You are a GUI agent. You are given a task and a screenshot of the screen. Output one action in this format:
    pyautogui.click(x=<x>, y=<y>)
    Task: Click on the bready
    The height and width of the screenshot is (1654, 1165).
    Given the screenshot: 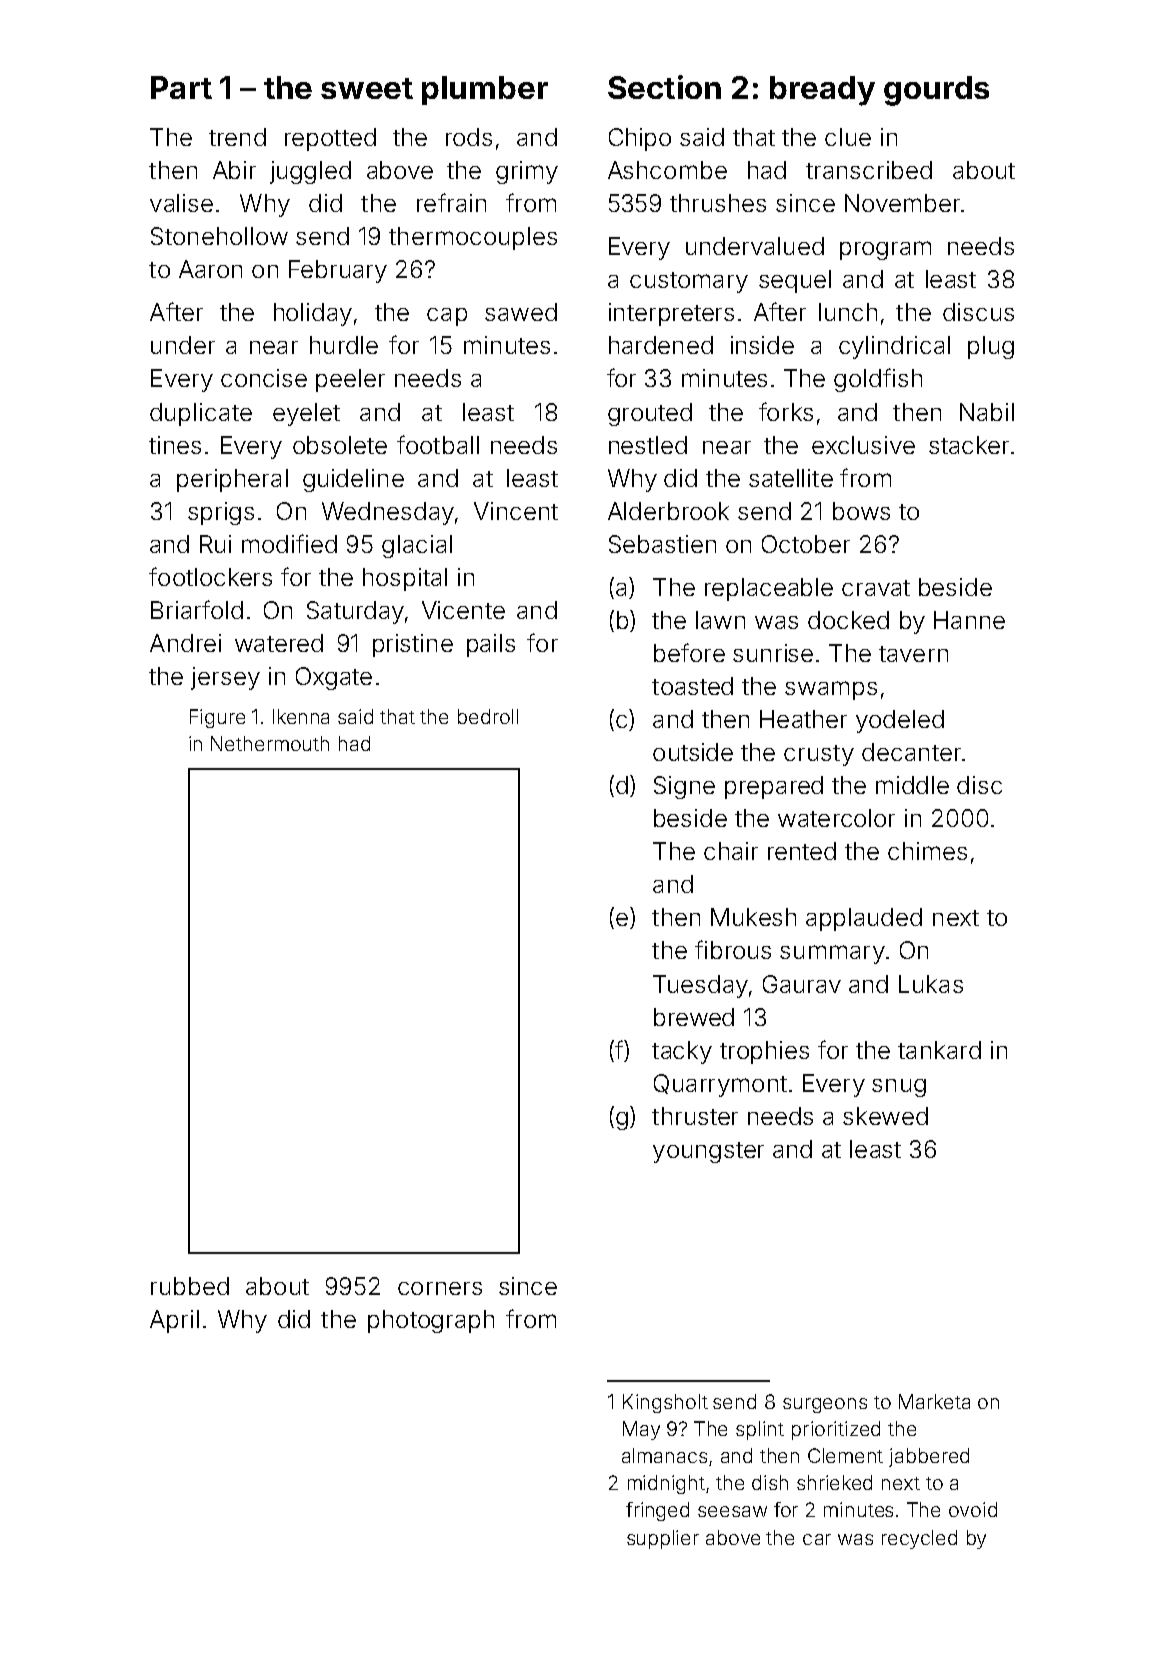 What is the action you would take?
    pyautogui.click(x=822, y=91)
